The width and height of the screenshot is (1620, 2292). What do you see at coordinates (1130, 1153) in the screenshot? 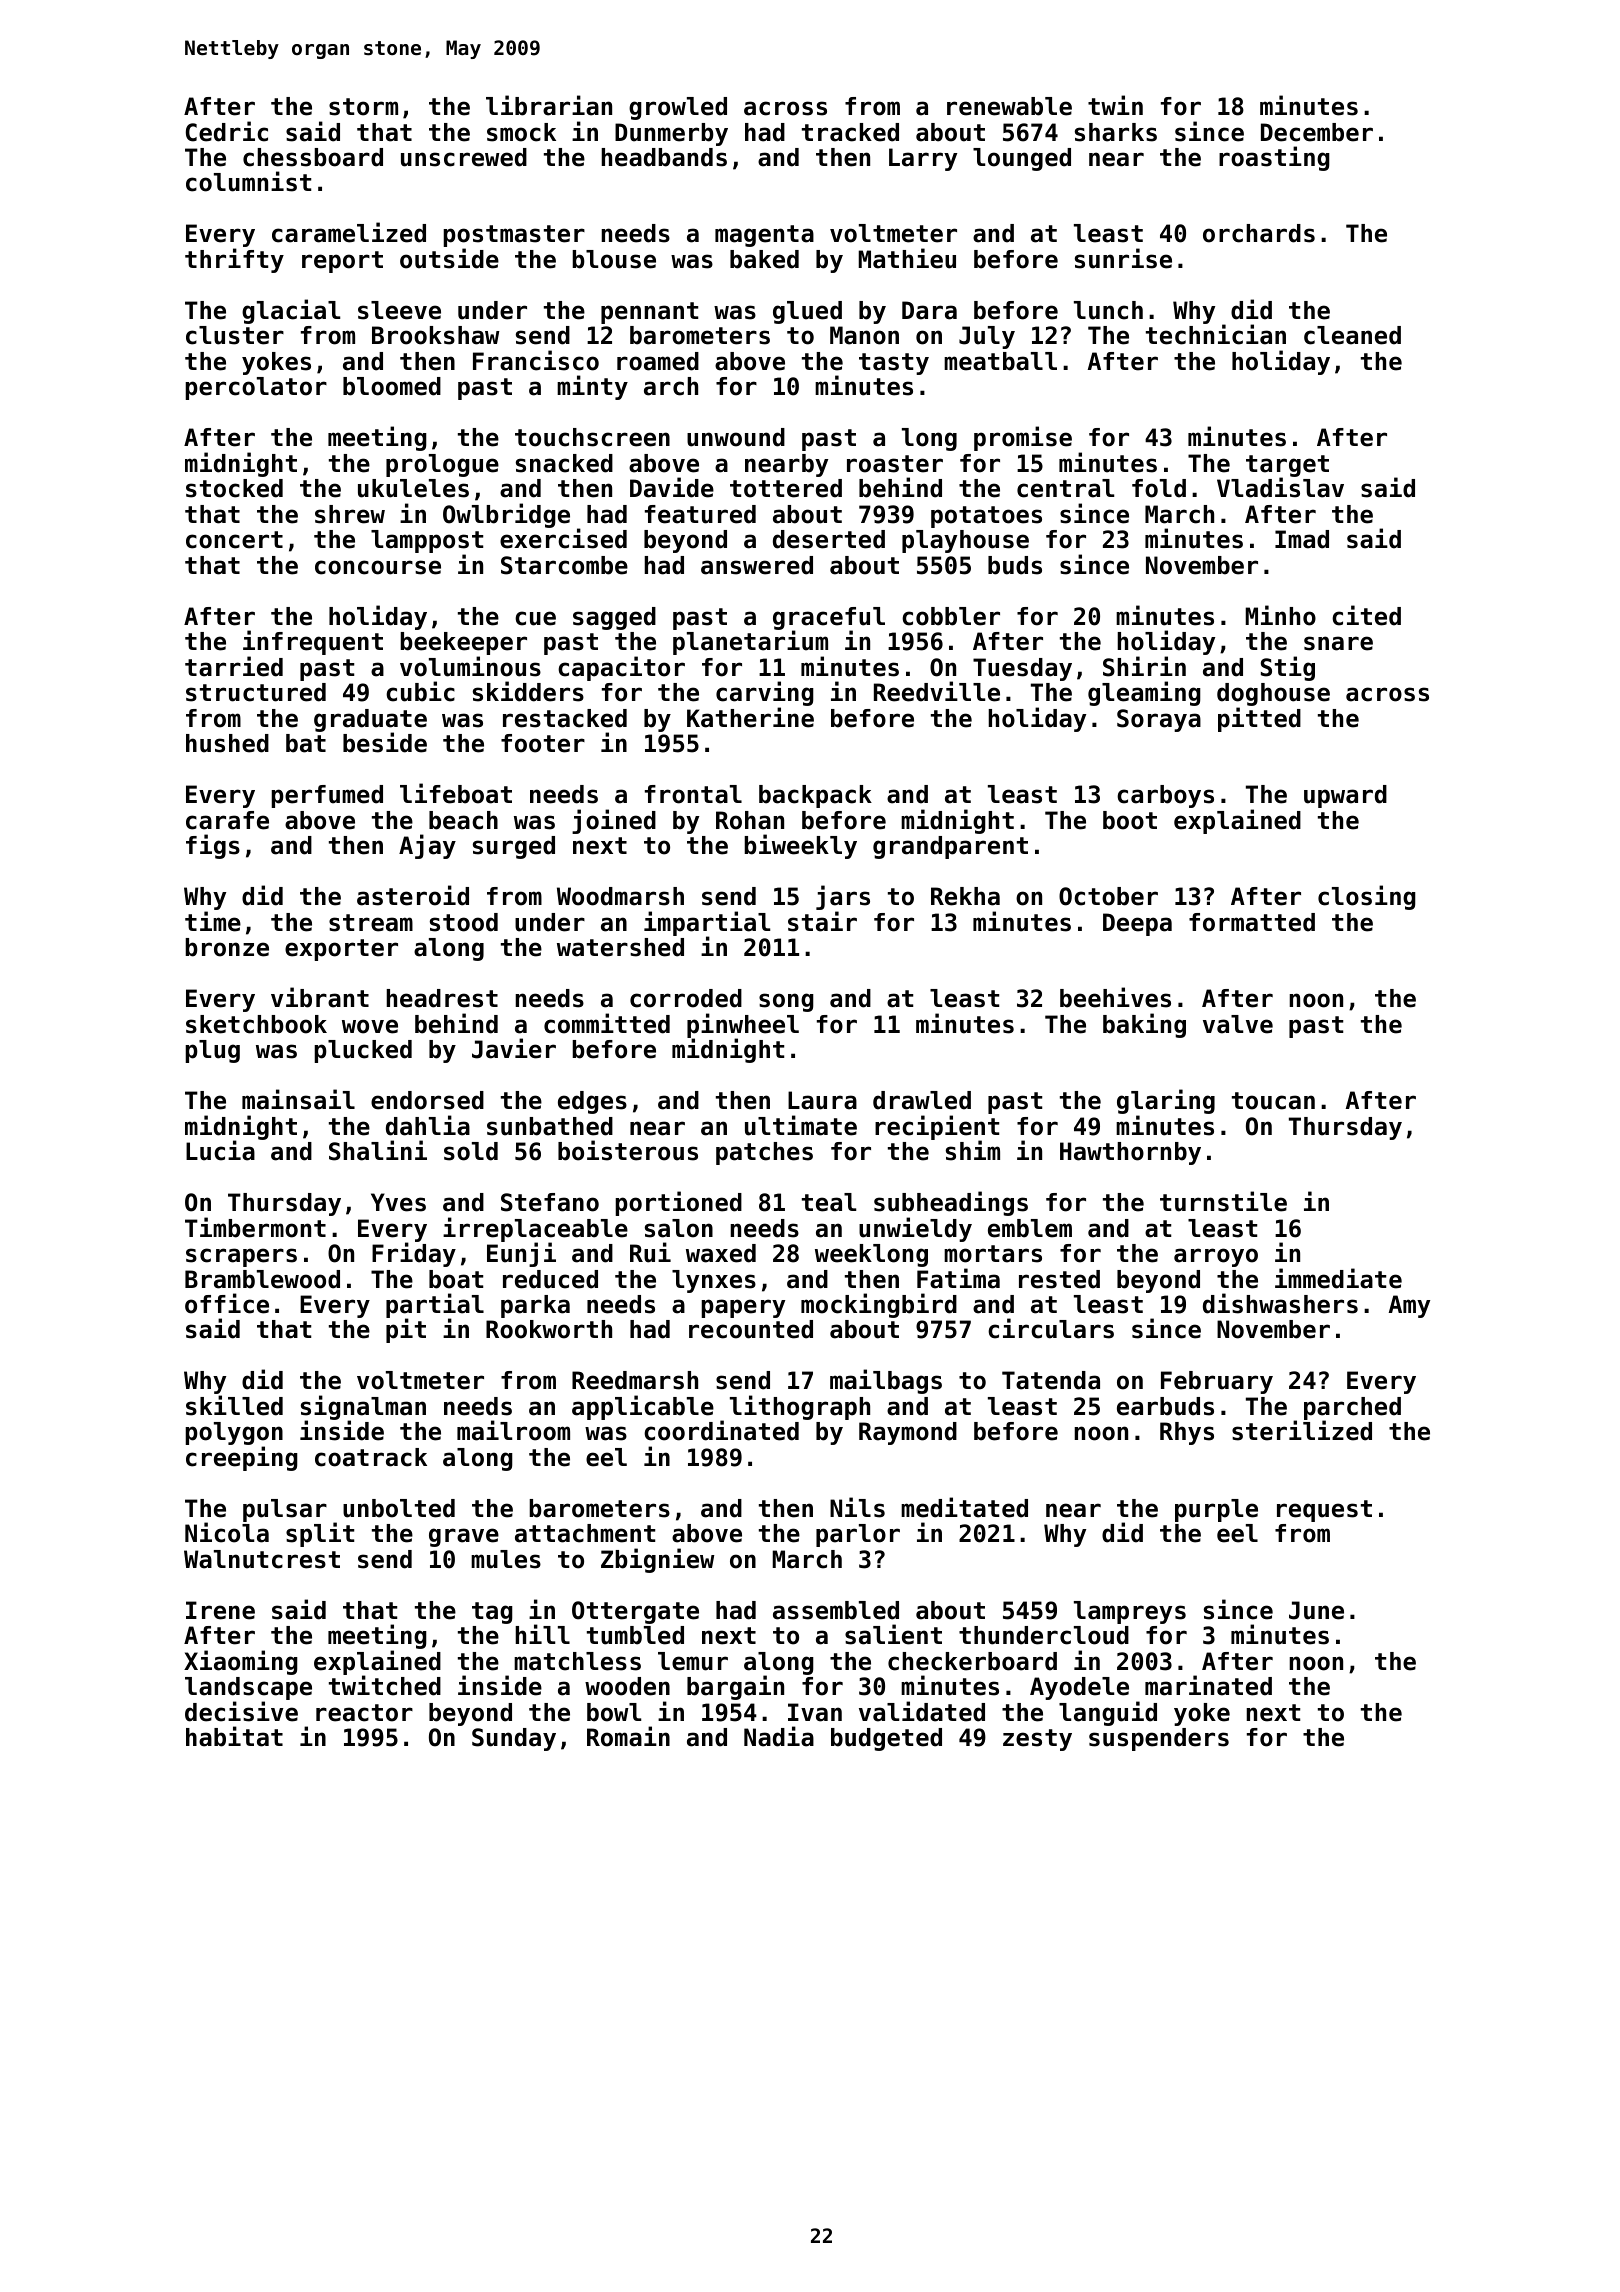
I see `Hawthornby` at bounding box center [1130, 1153].
